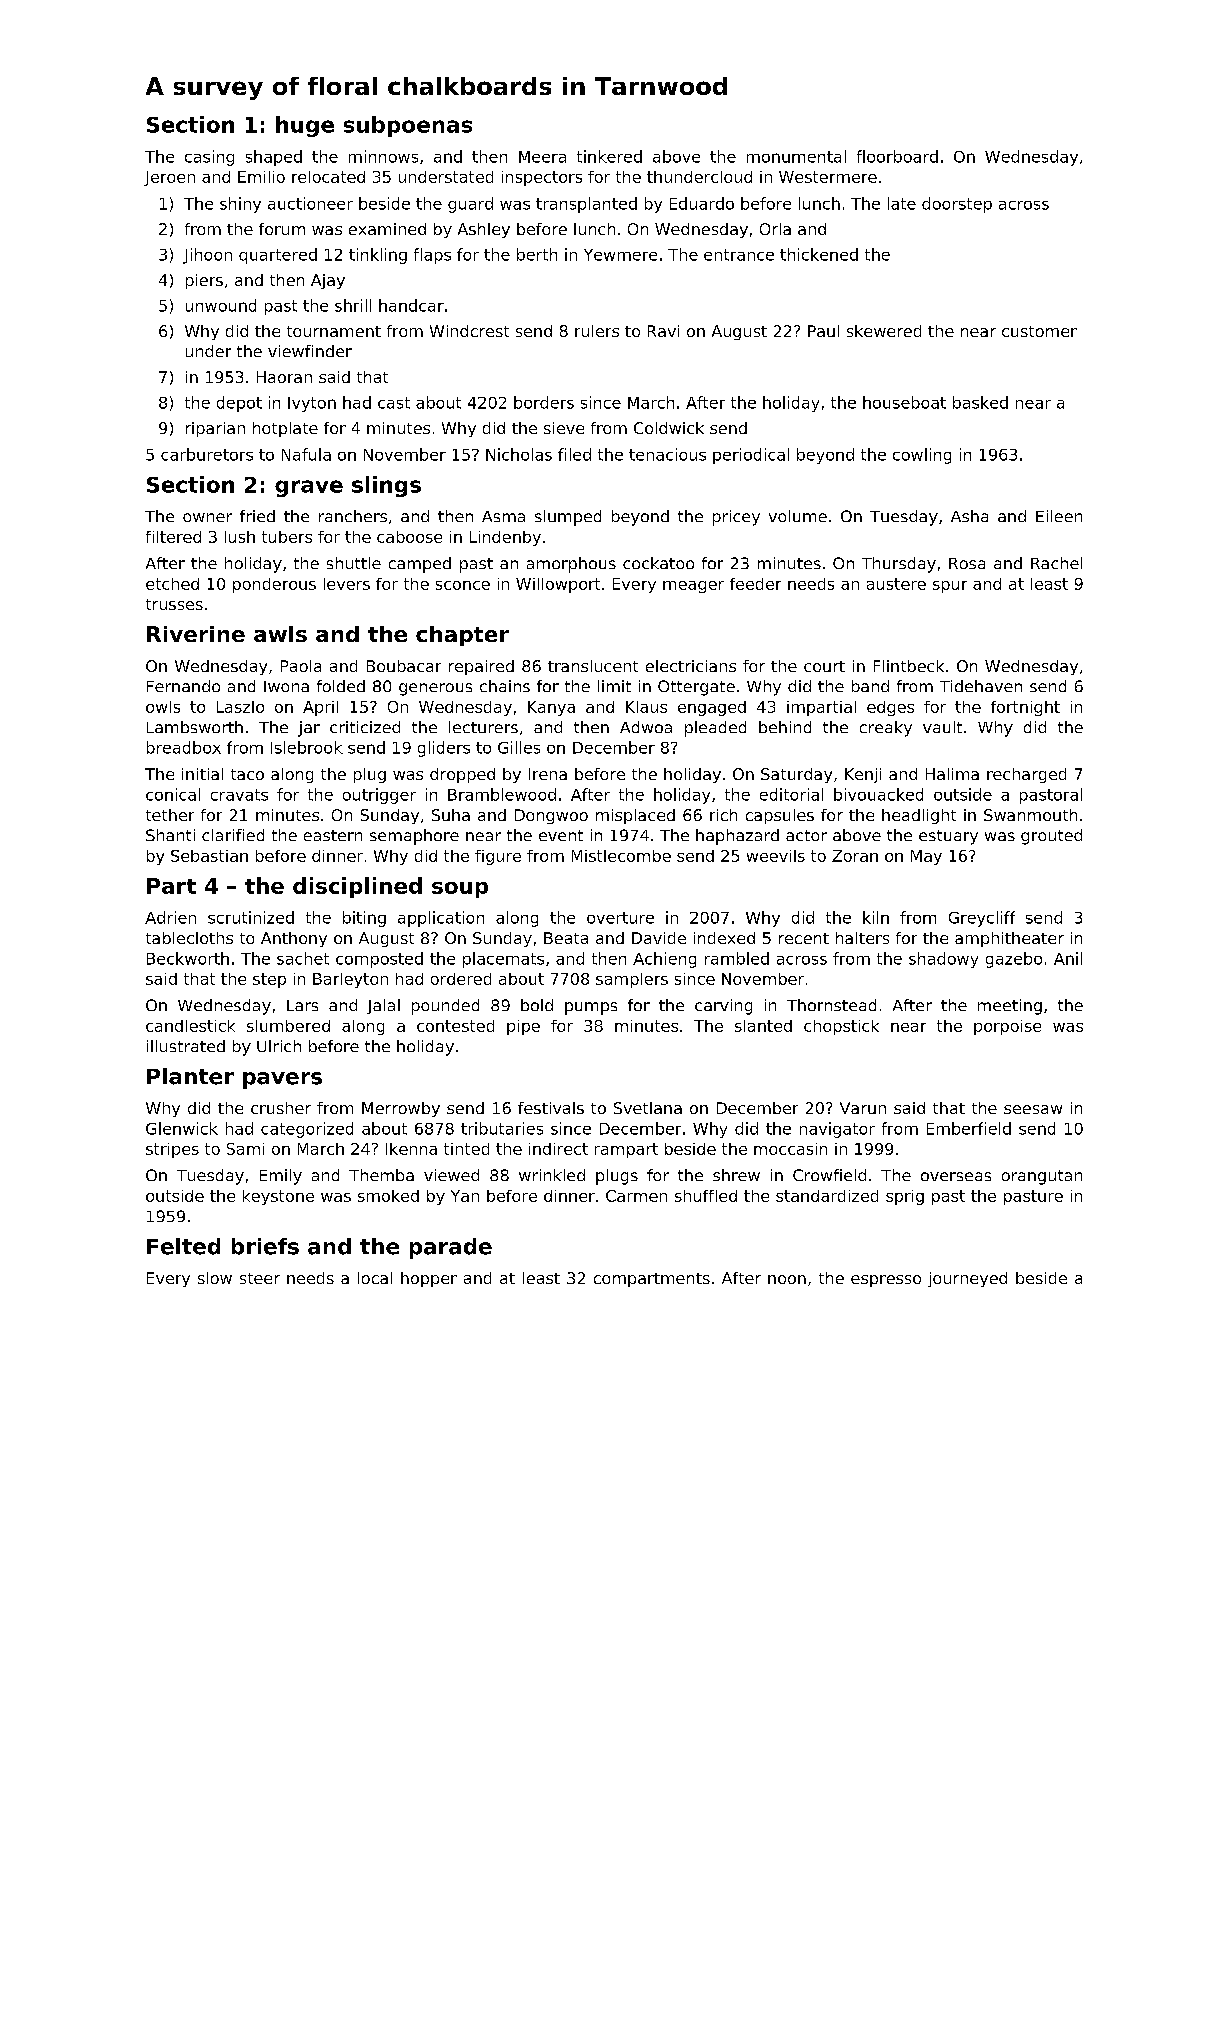 The image size is (1229, 2025). I want to click on austere, so click(896, 584).
